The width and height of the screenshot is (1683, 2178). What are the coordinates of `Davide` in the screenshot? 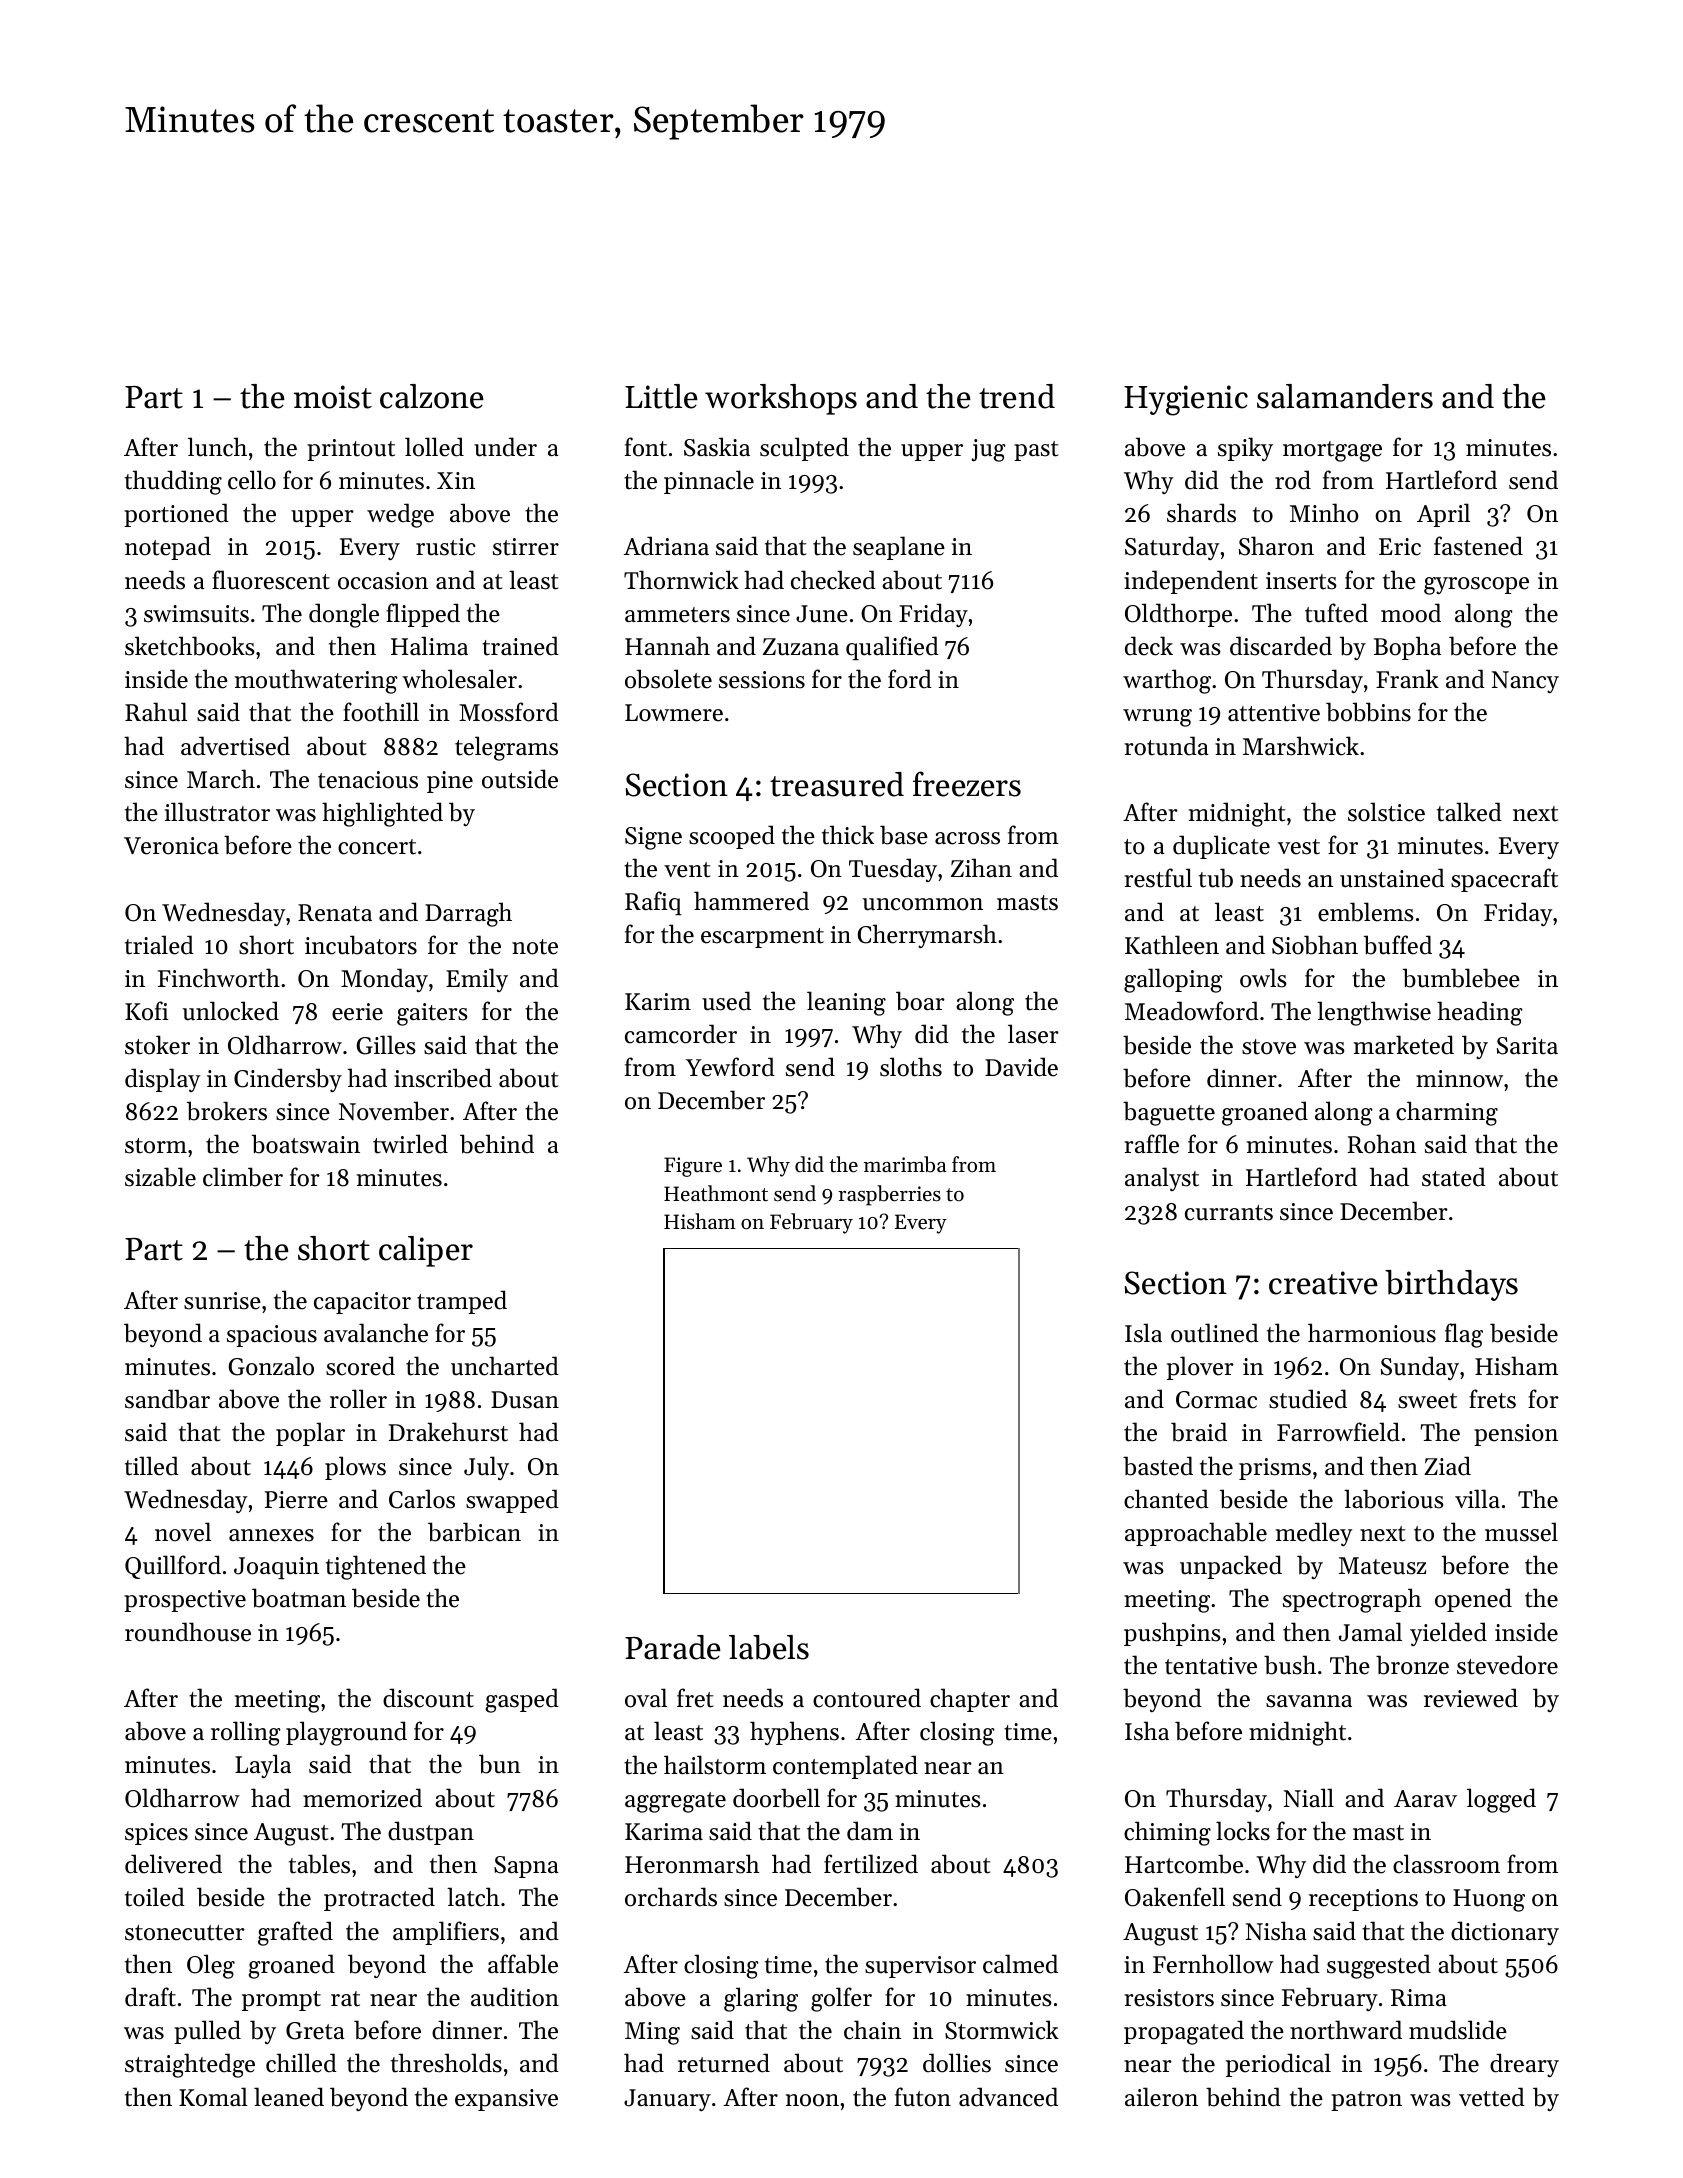 It's located at (1021, 1067).
